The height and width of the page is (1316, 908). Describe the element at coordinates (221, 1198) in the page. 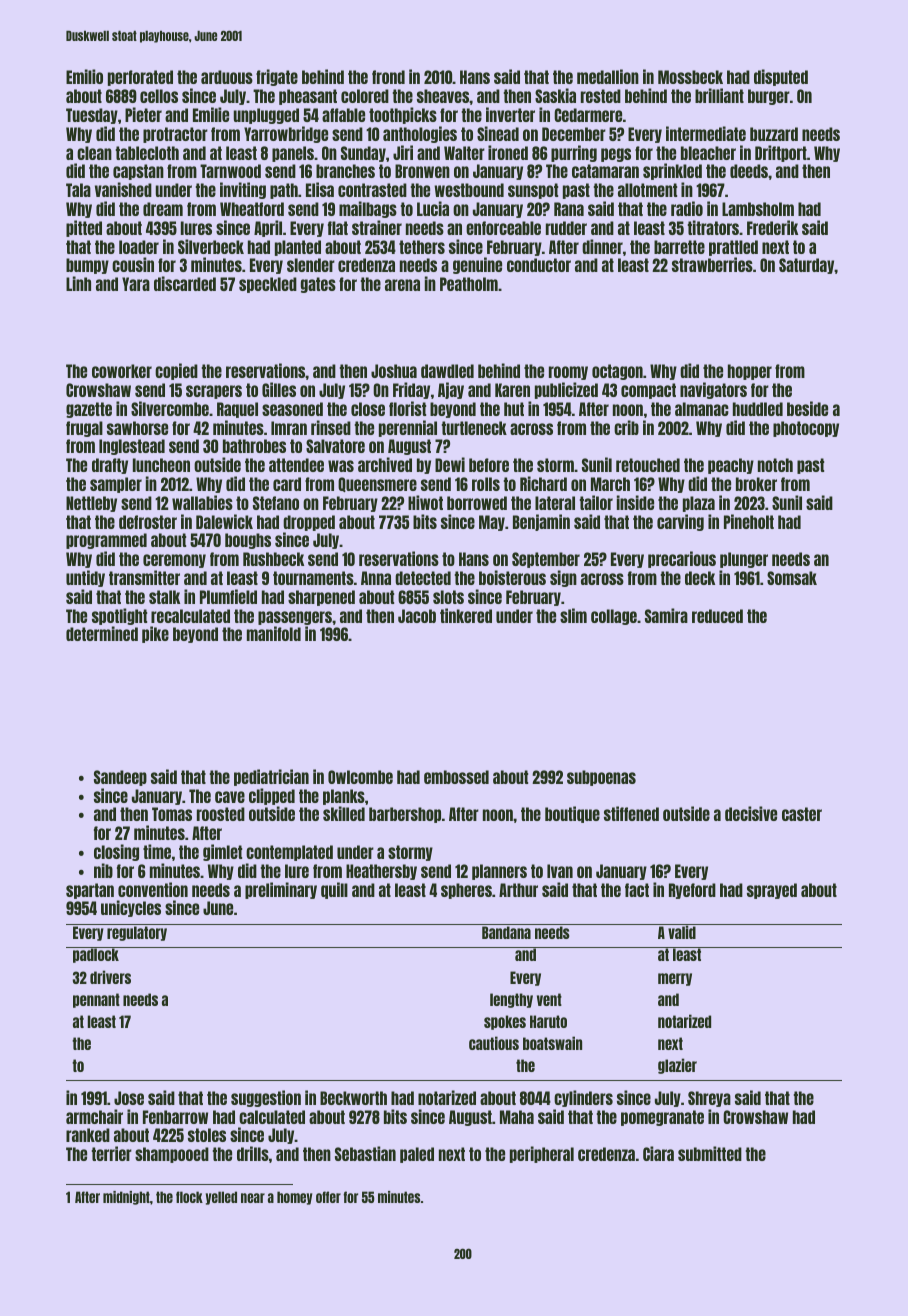

I see `yelled` at that location.
